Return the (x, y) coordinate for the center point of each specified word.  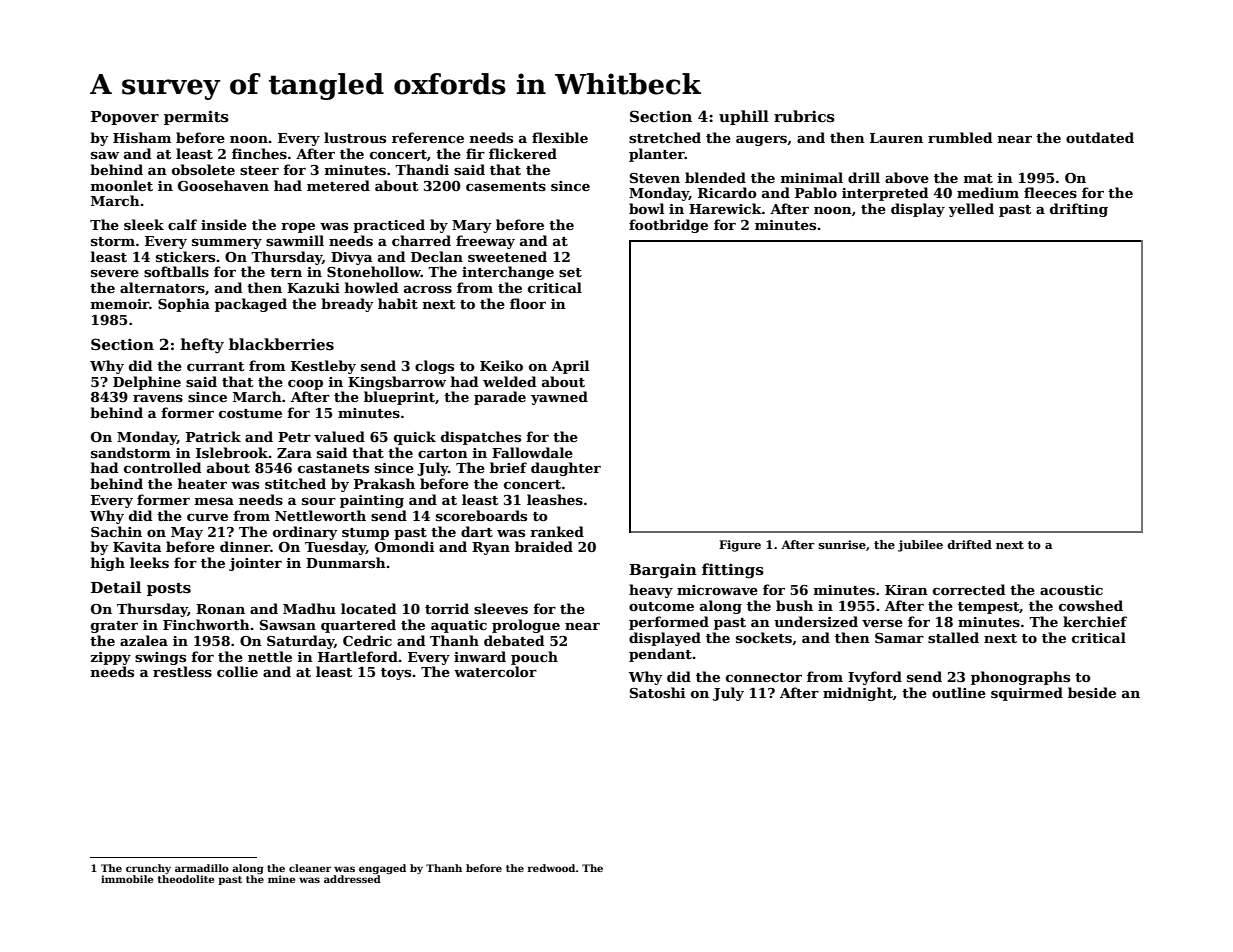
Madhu (309, 608)
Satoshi (657, 692)
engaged (382, 869)
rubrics (804, 116)
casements (506, 186)
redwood (551, 868)
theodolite (186, 879)
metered (338, 185)
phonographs (1020, 678)
